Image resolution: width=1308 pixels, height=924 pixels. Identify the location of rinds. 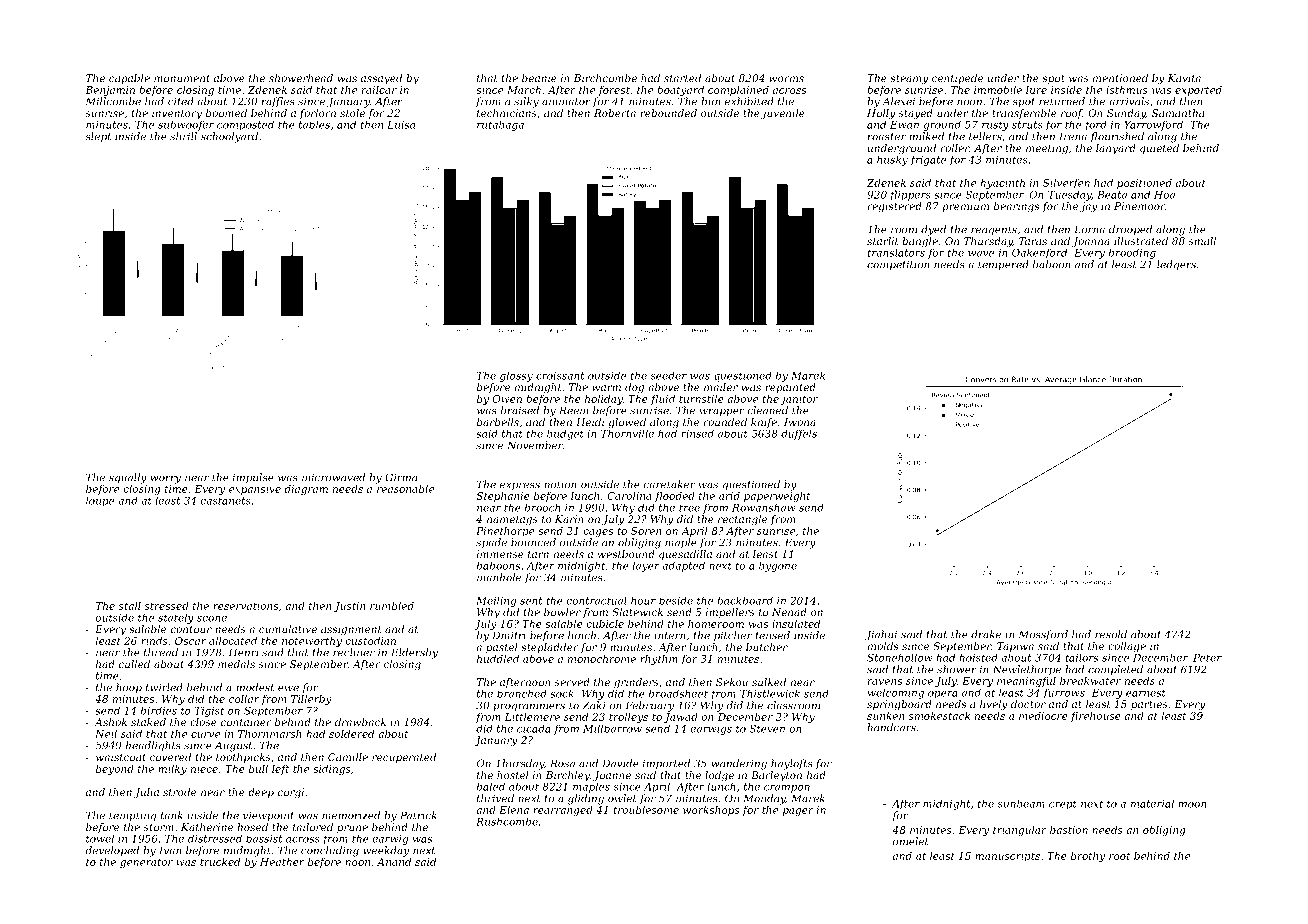
(154, 641).
